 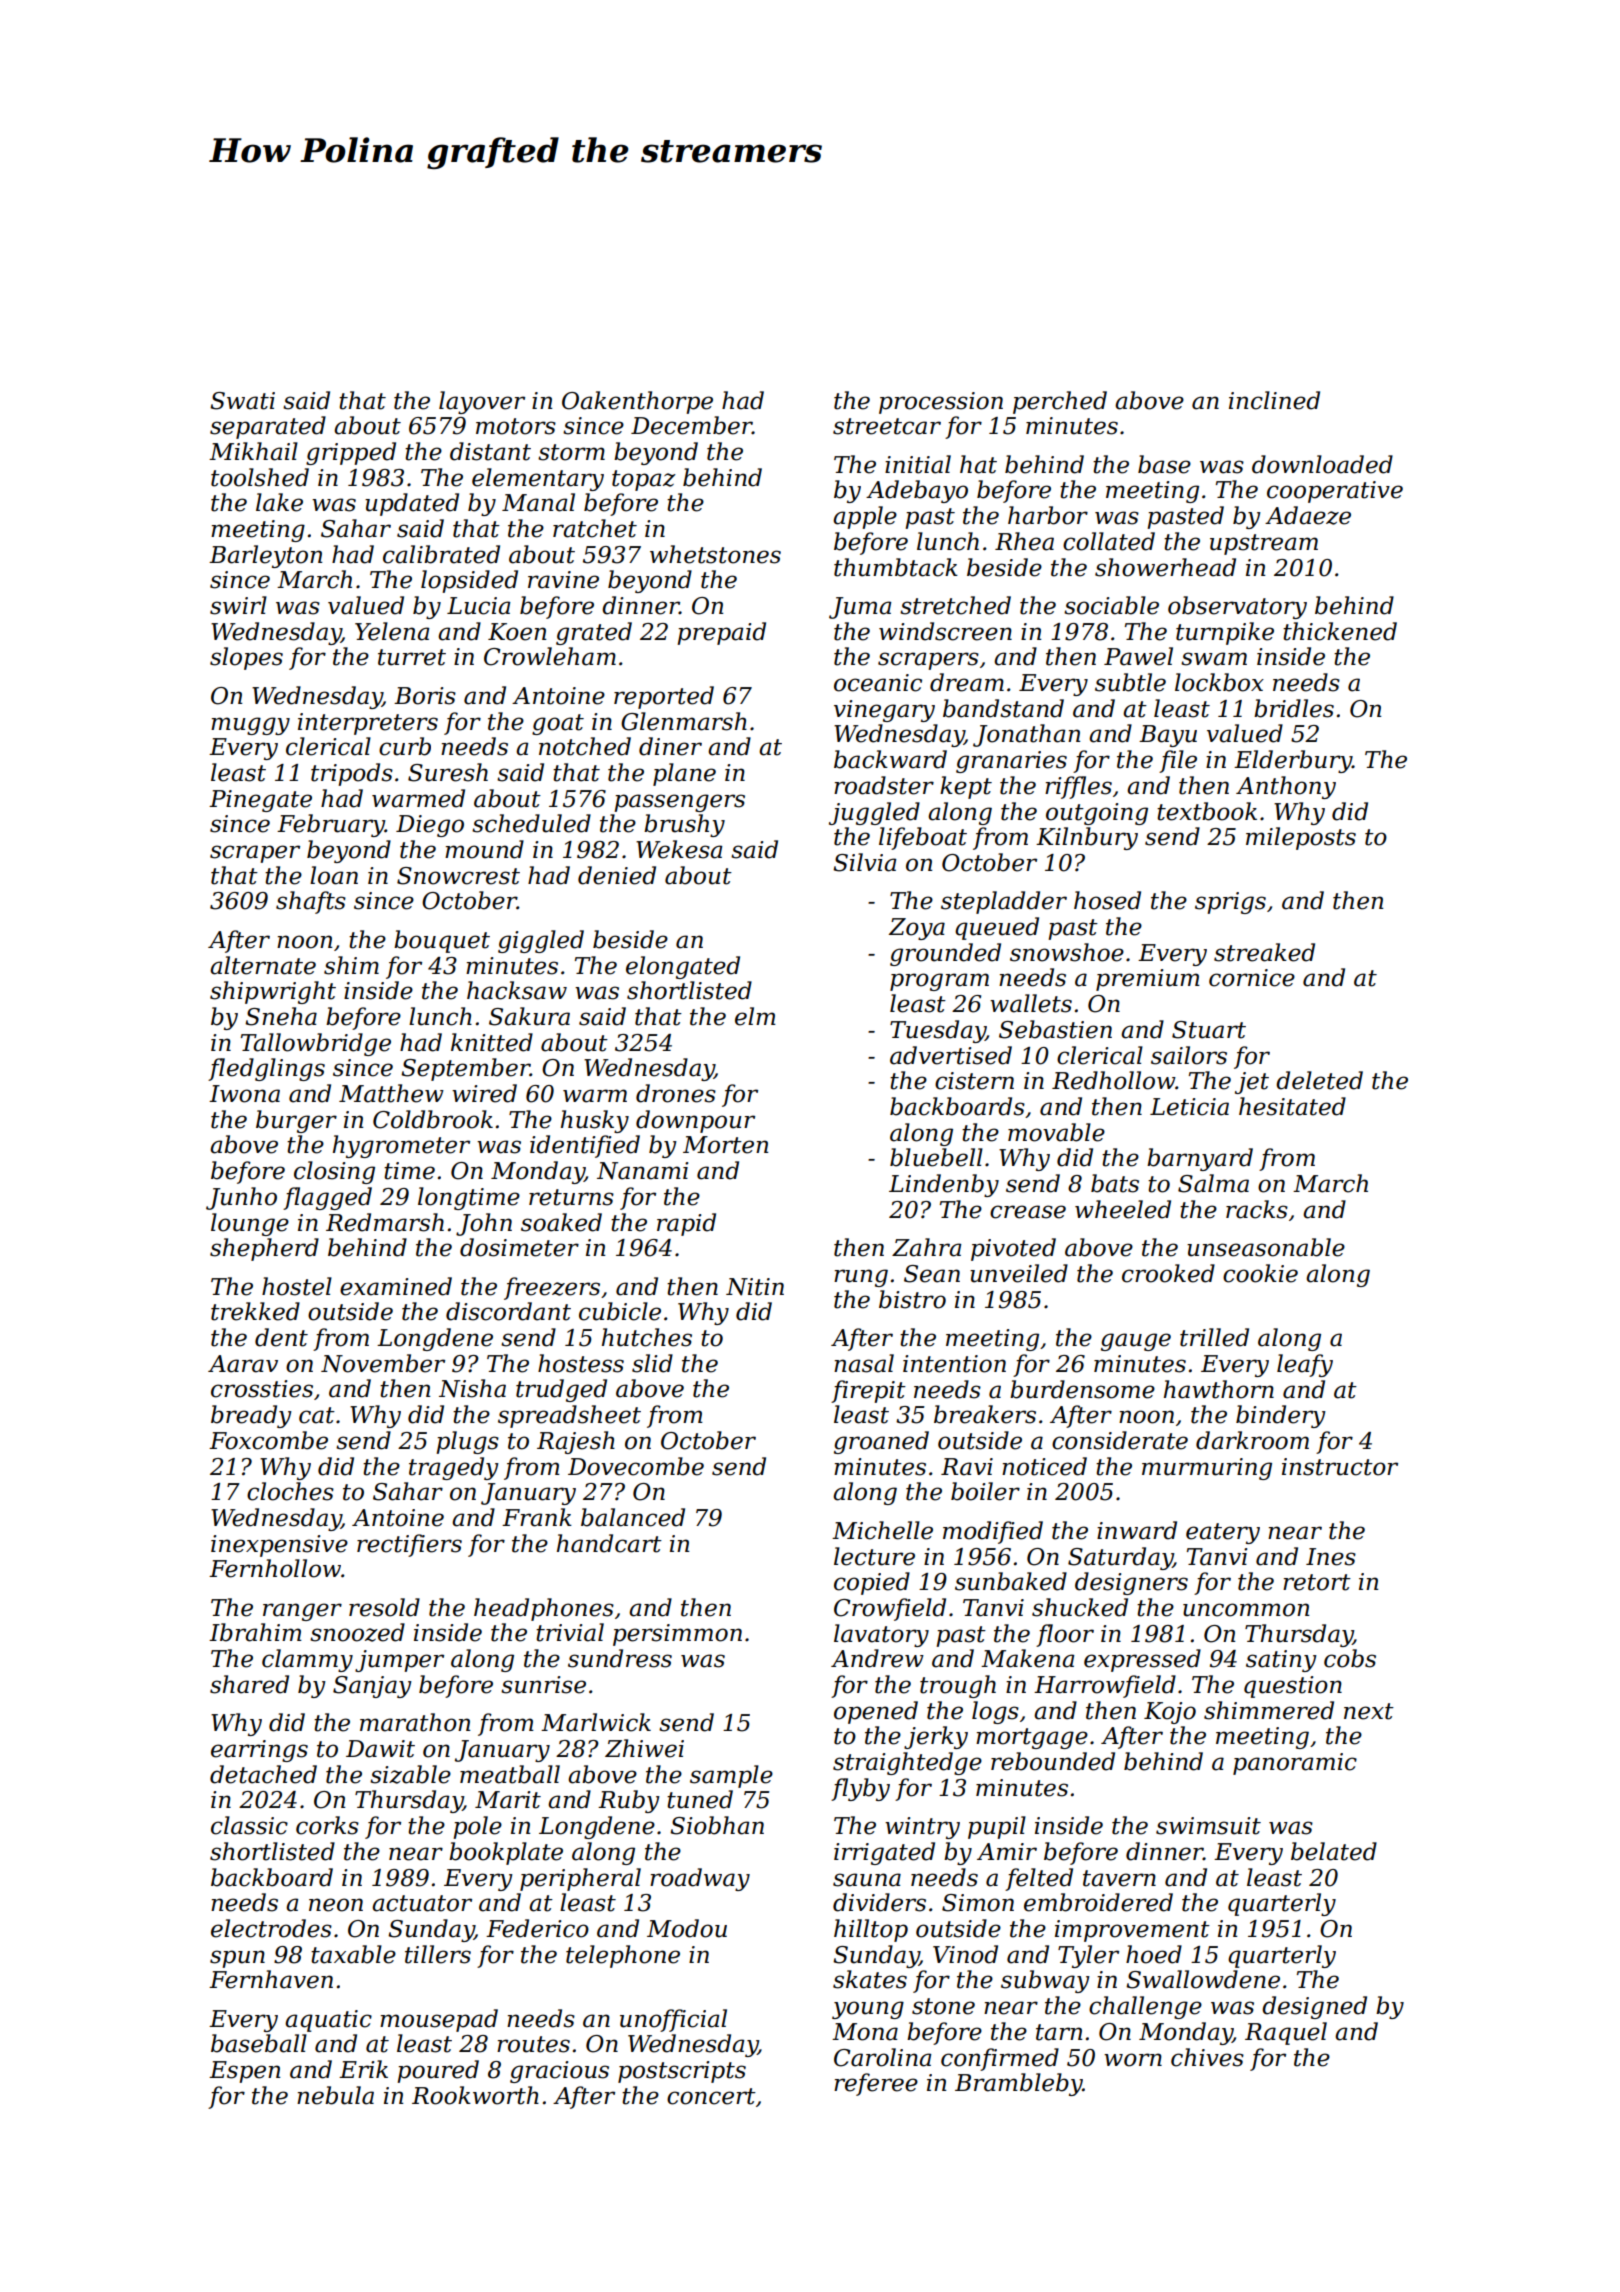 What do you see at coordinates (363, 2069) in the document?
I see `Erik` at bounding box center [363, 2069].
